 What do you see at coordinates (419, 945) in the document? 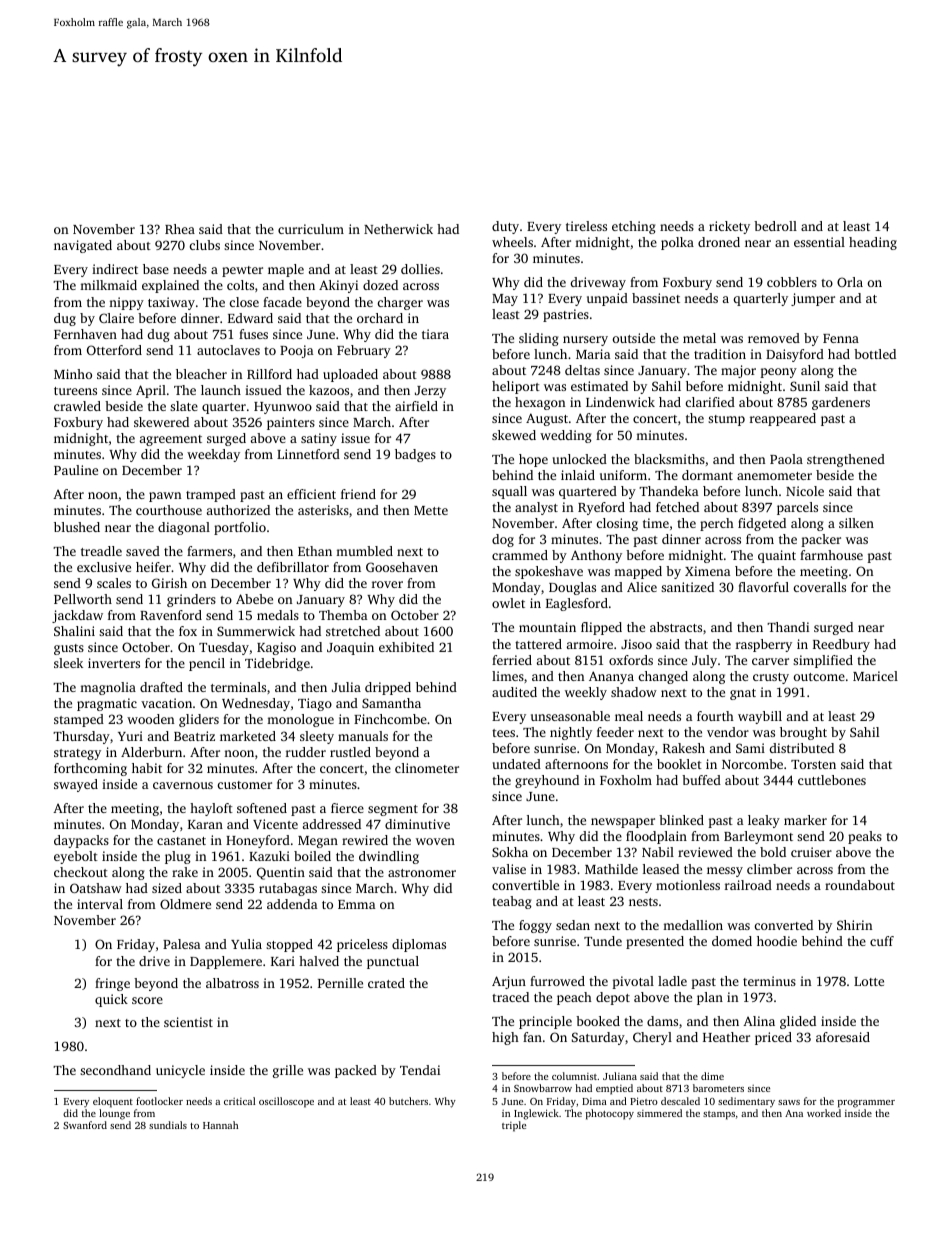
I see `diplomas` at bounding box center [419, 945].
